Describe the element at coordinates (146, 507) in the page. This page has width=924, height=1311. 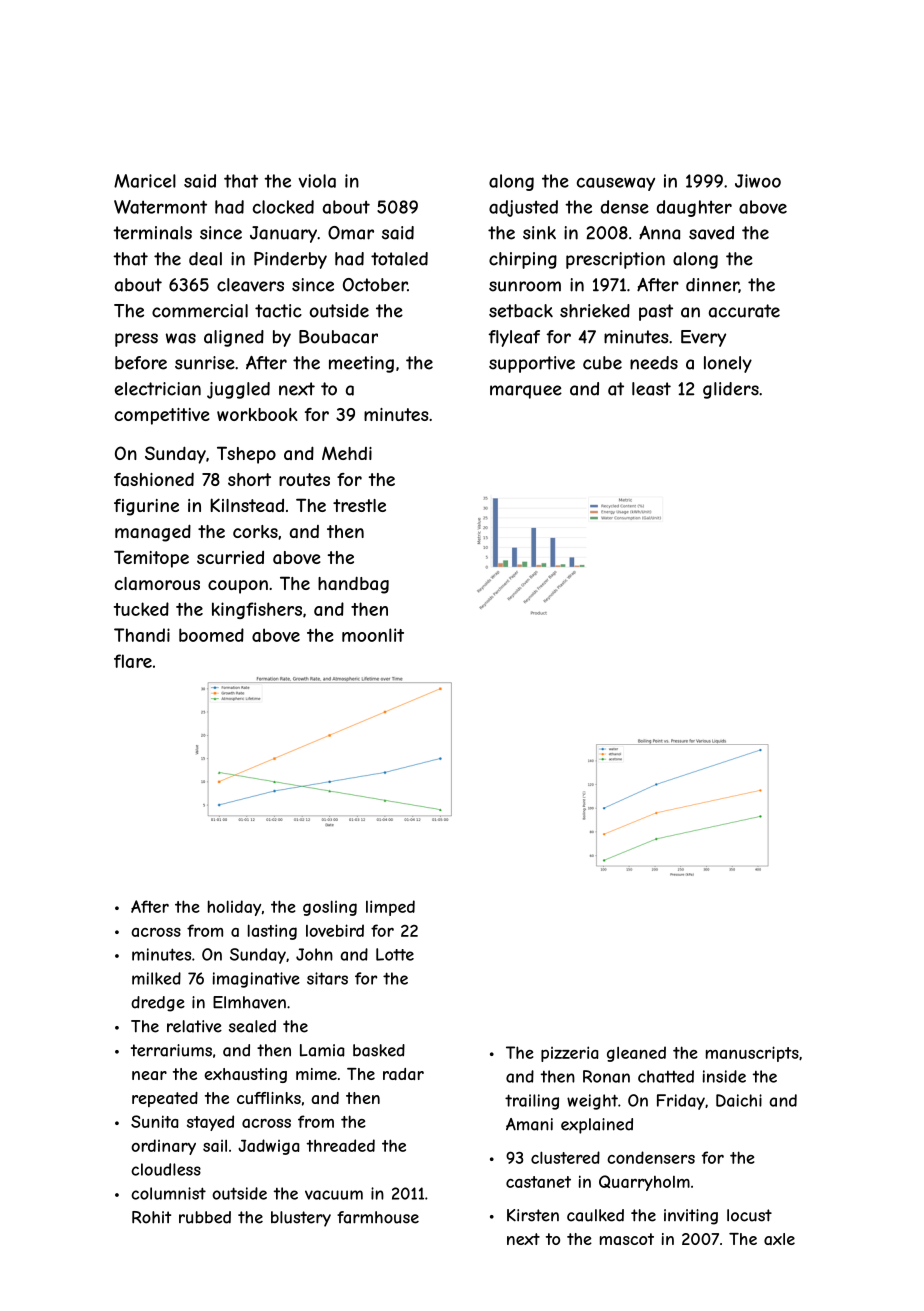
I see `figurine` at that location.
